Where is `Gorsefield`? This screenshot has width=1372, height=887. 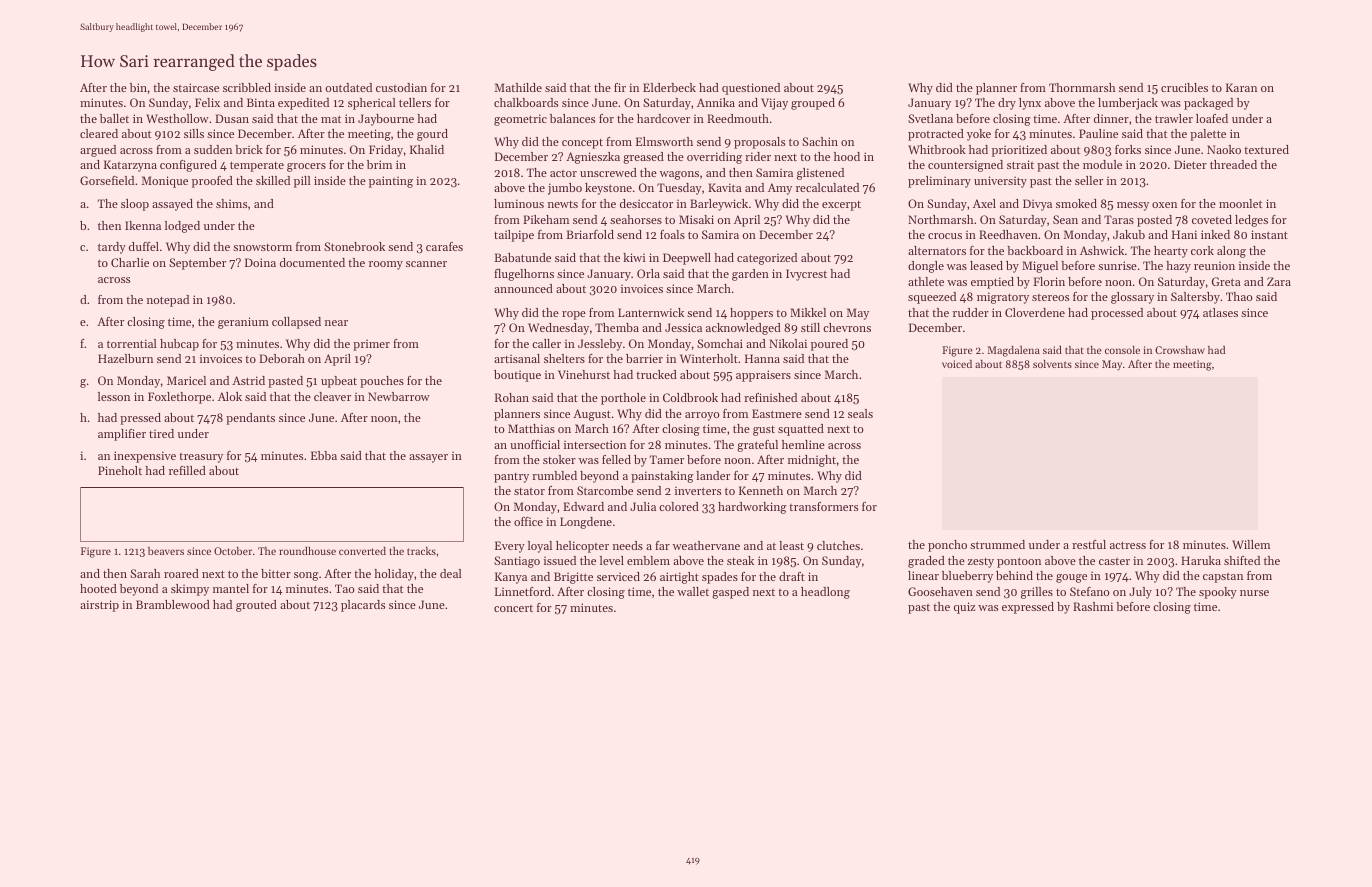 Gorsefield is located at coordinates (107, 180).
